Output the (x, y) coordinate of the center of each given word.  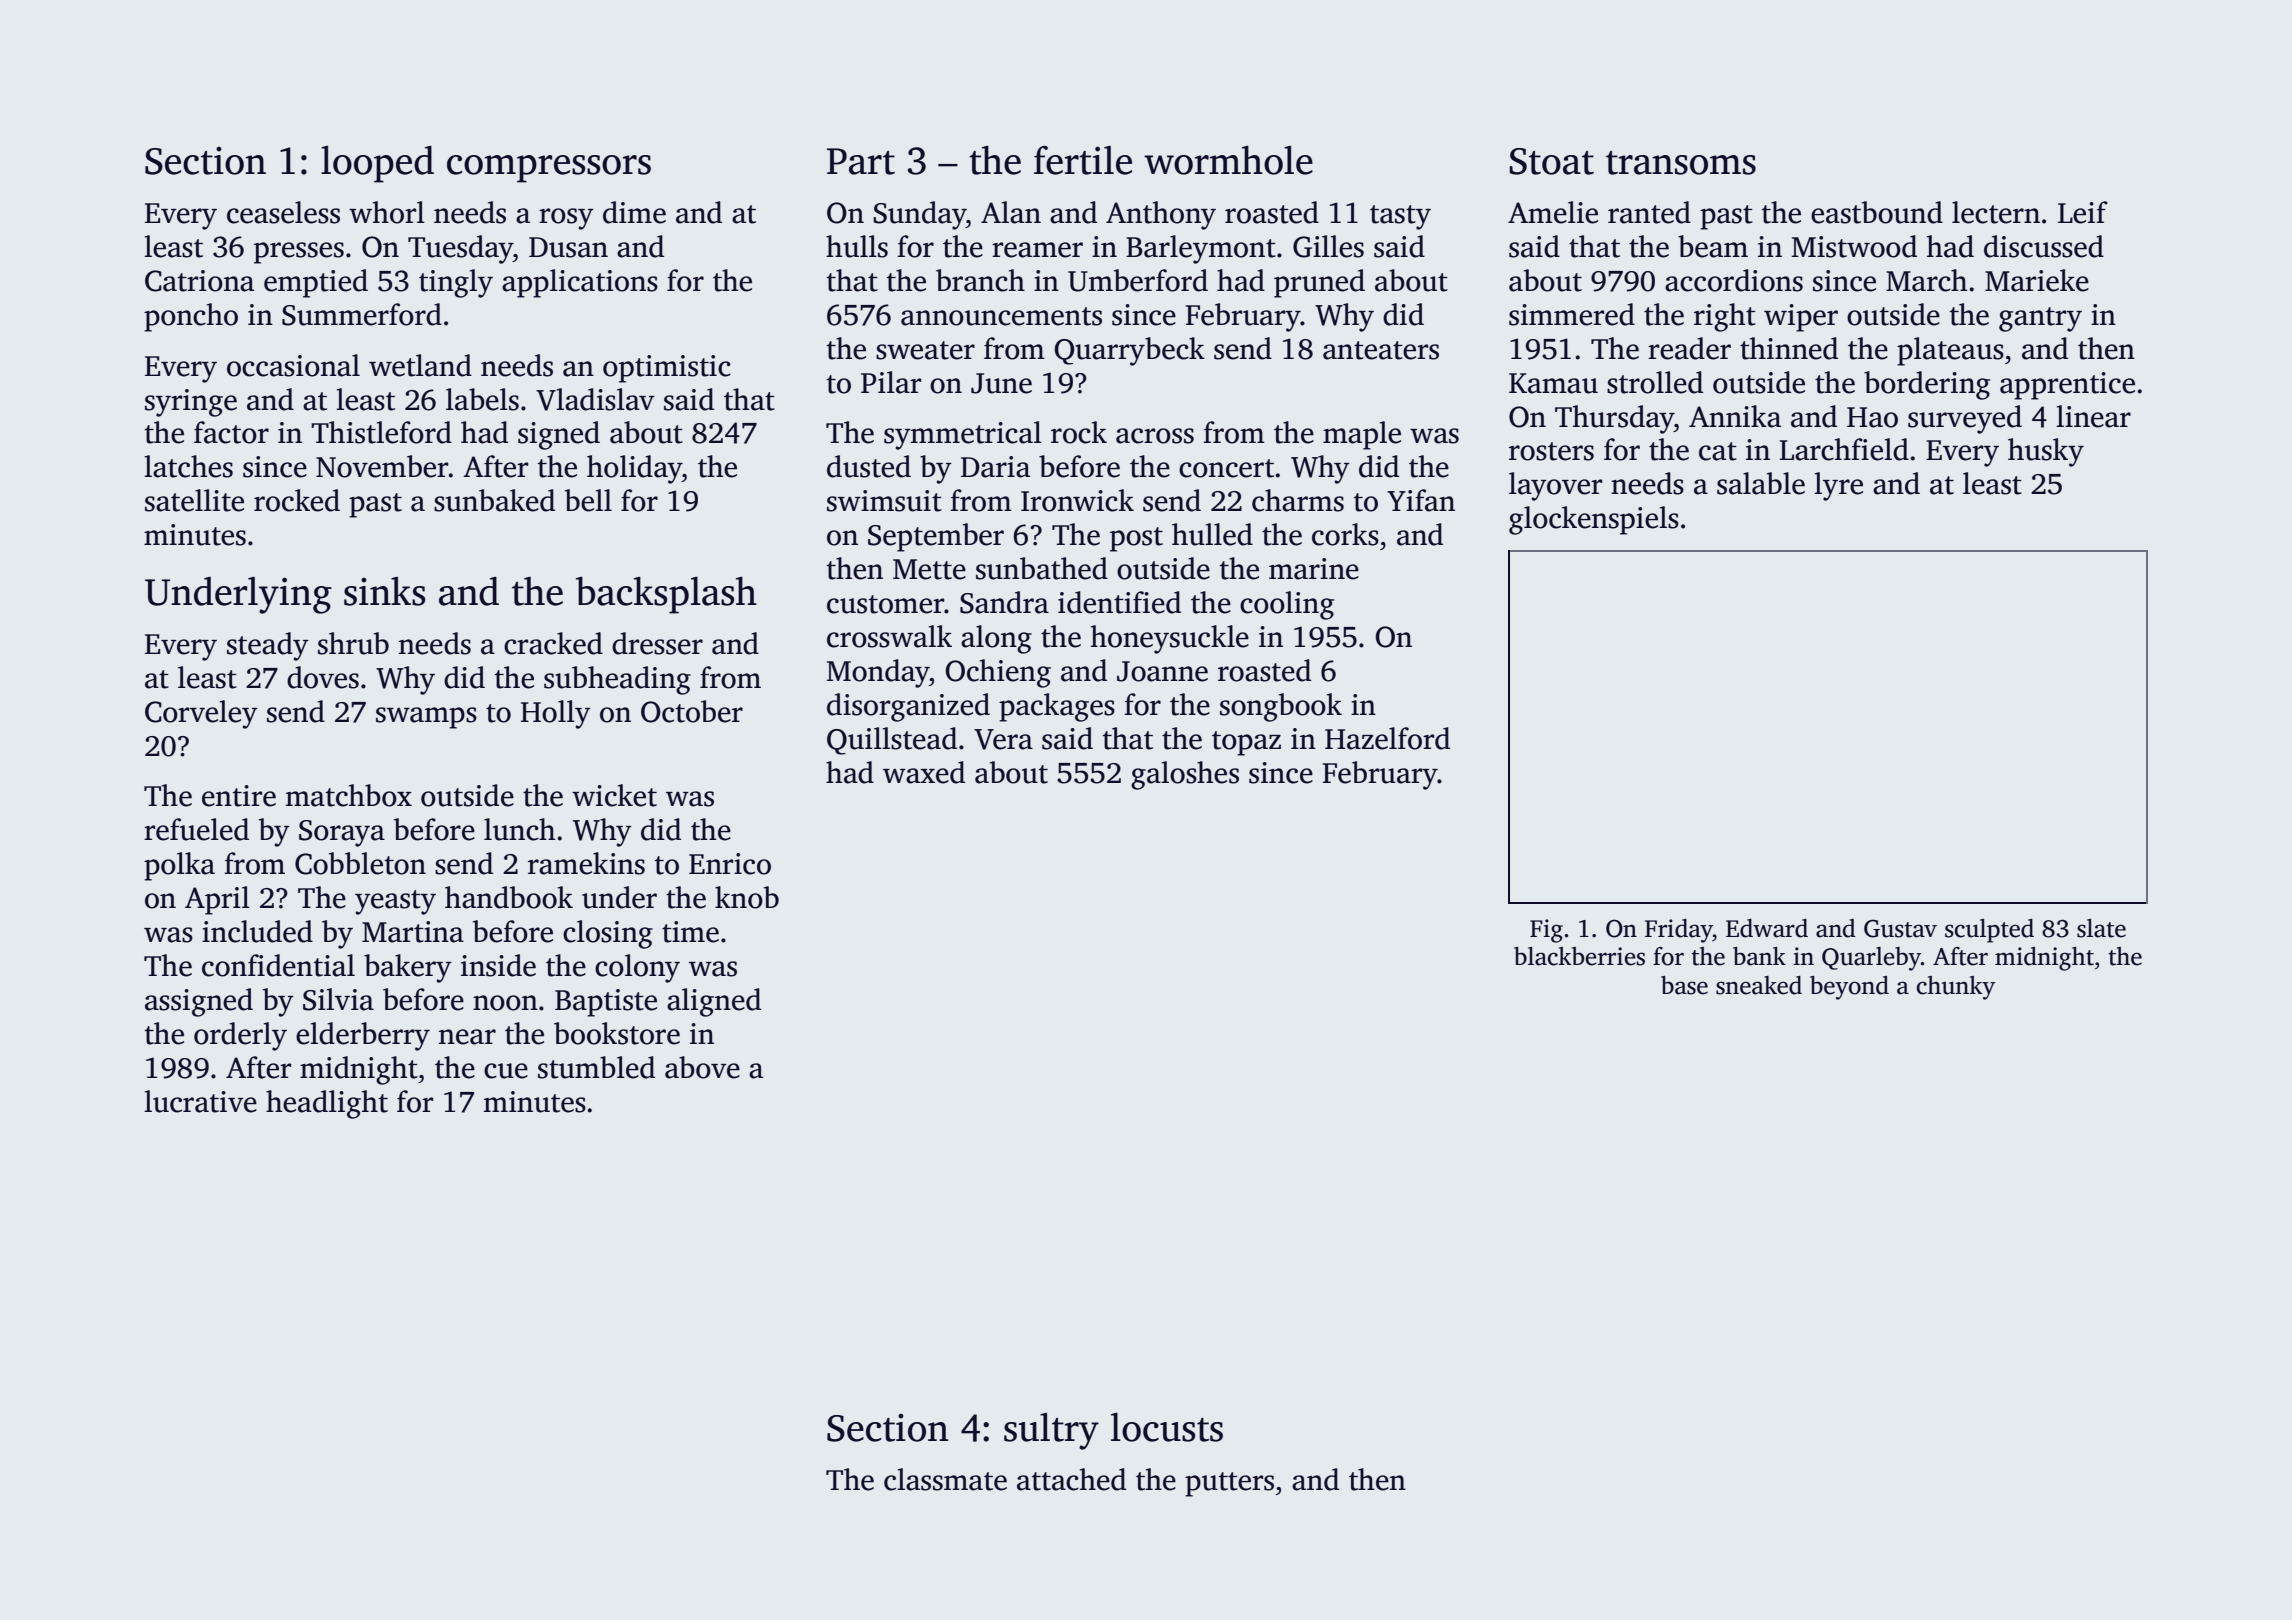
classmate (945, 1479)
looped (377, 164)
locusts (1167, 1427)
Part (861, 161)
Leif (2083, 212)
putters (1229, 1484)
